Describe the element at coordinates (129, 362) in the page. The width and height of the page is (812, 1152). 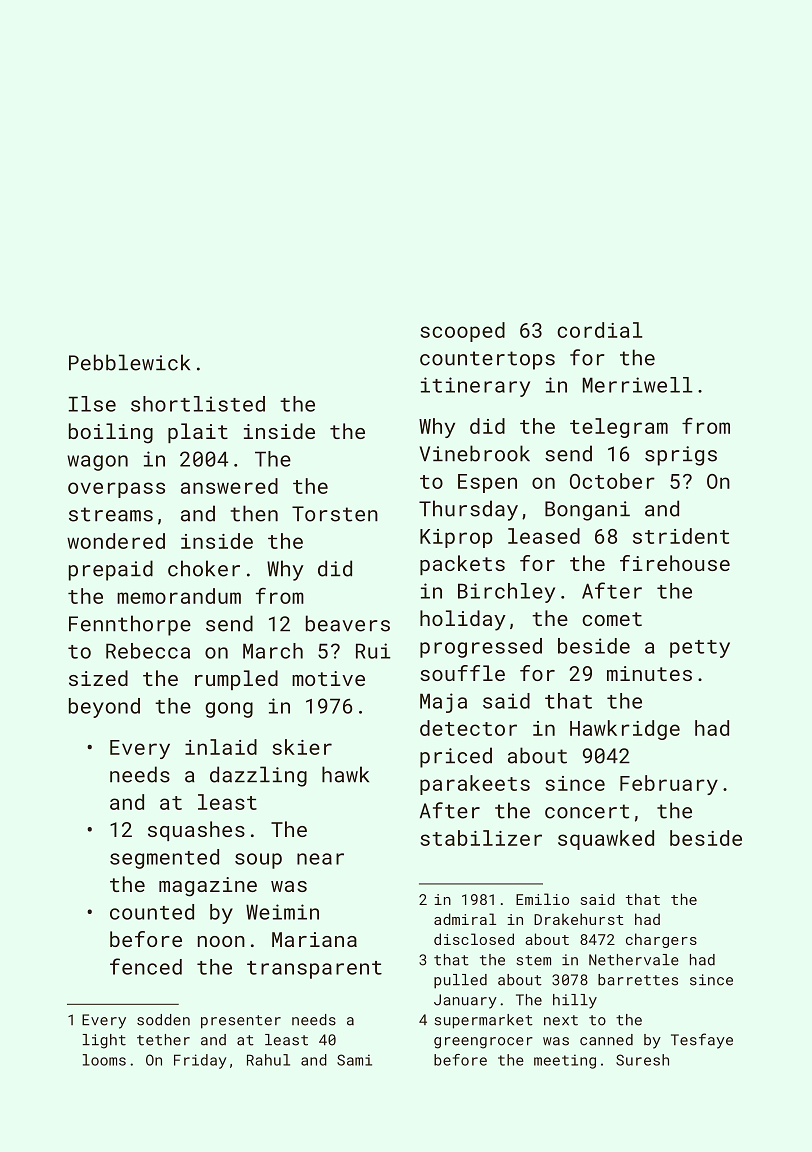
I see `Pebblewick` at that location.
